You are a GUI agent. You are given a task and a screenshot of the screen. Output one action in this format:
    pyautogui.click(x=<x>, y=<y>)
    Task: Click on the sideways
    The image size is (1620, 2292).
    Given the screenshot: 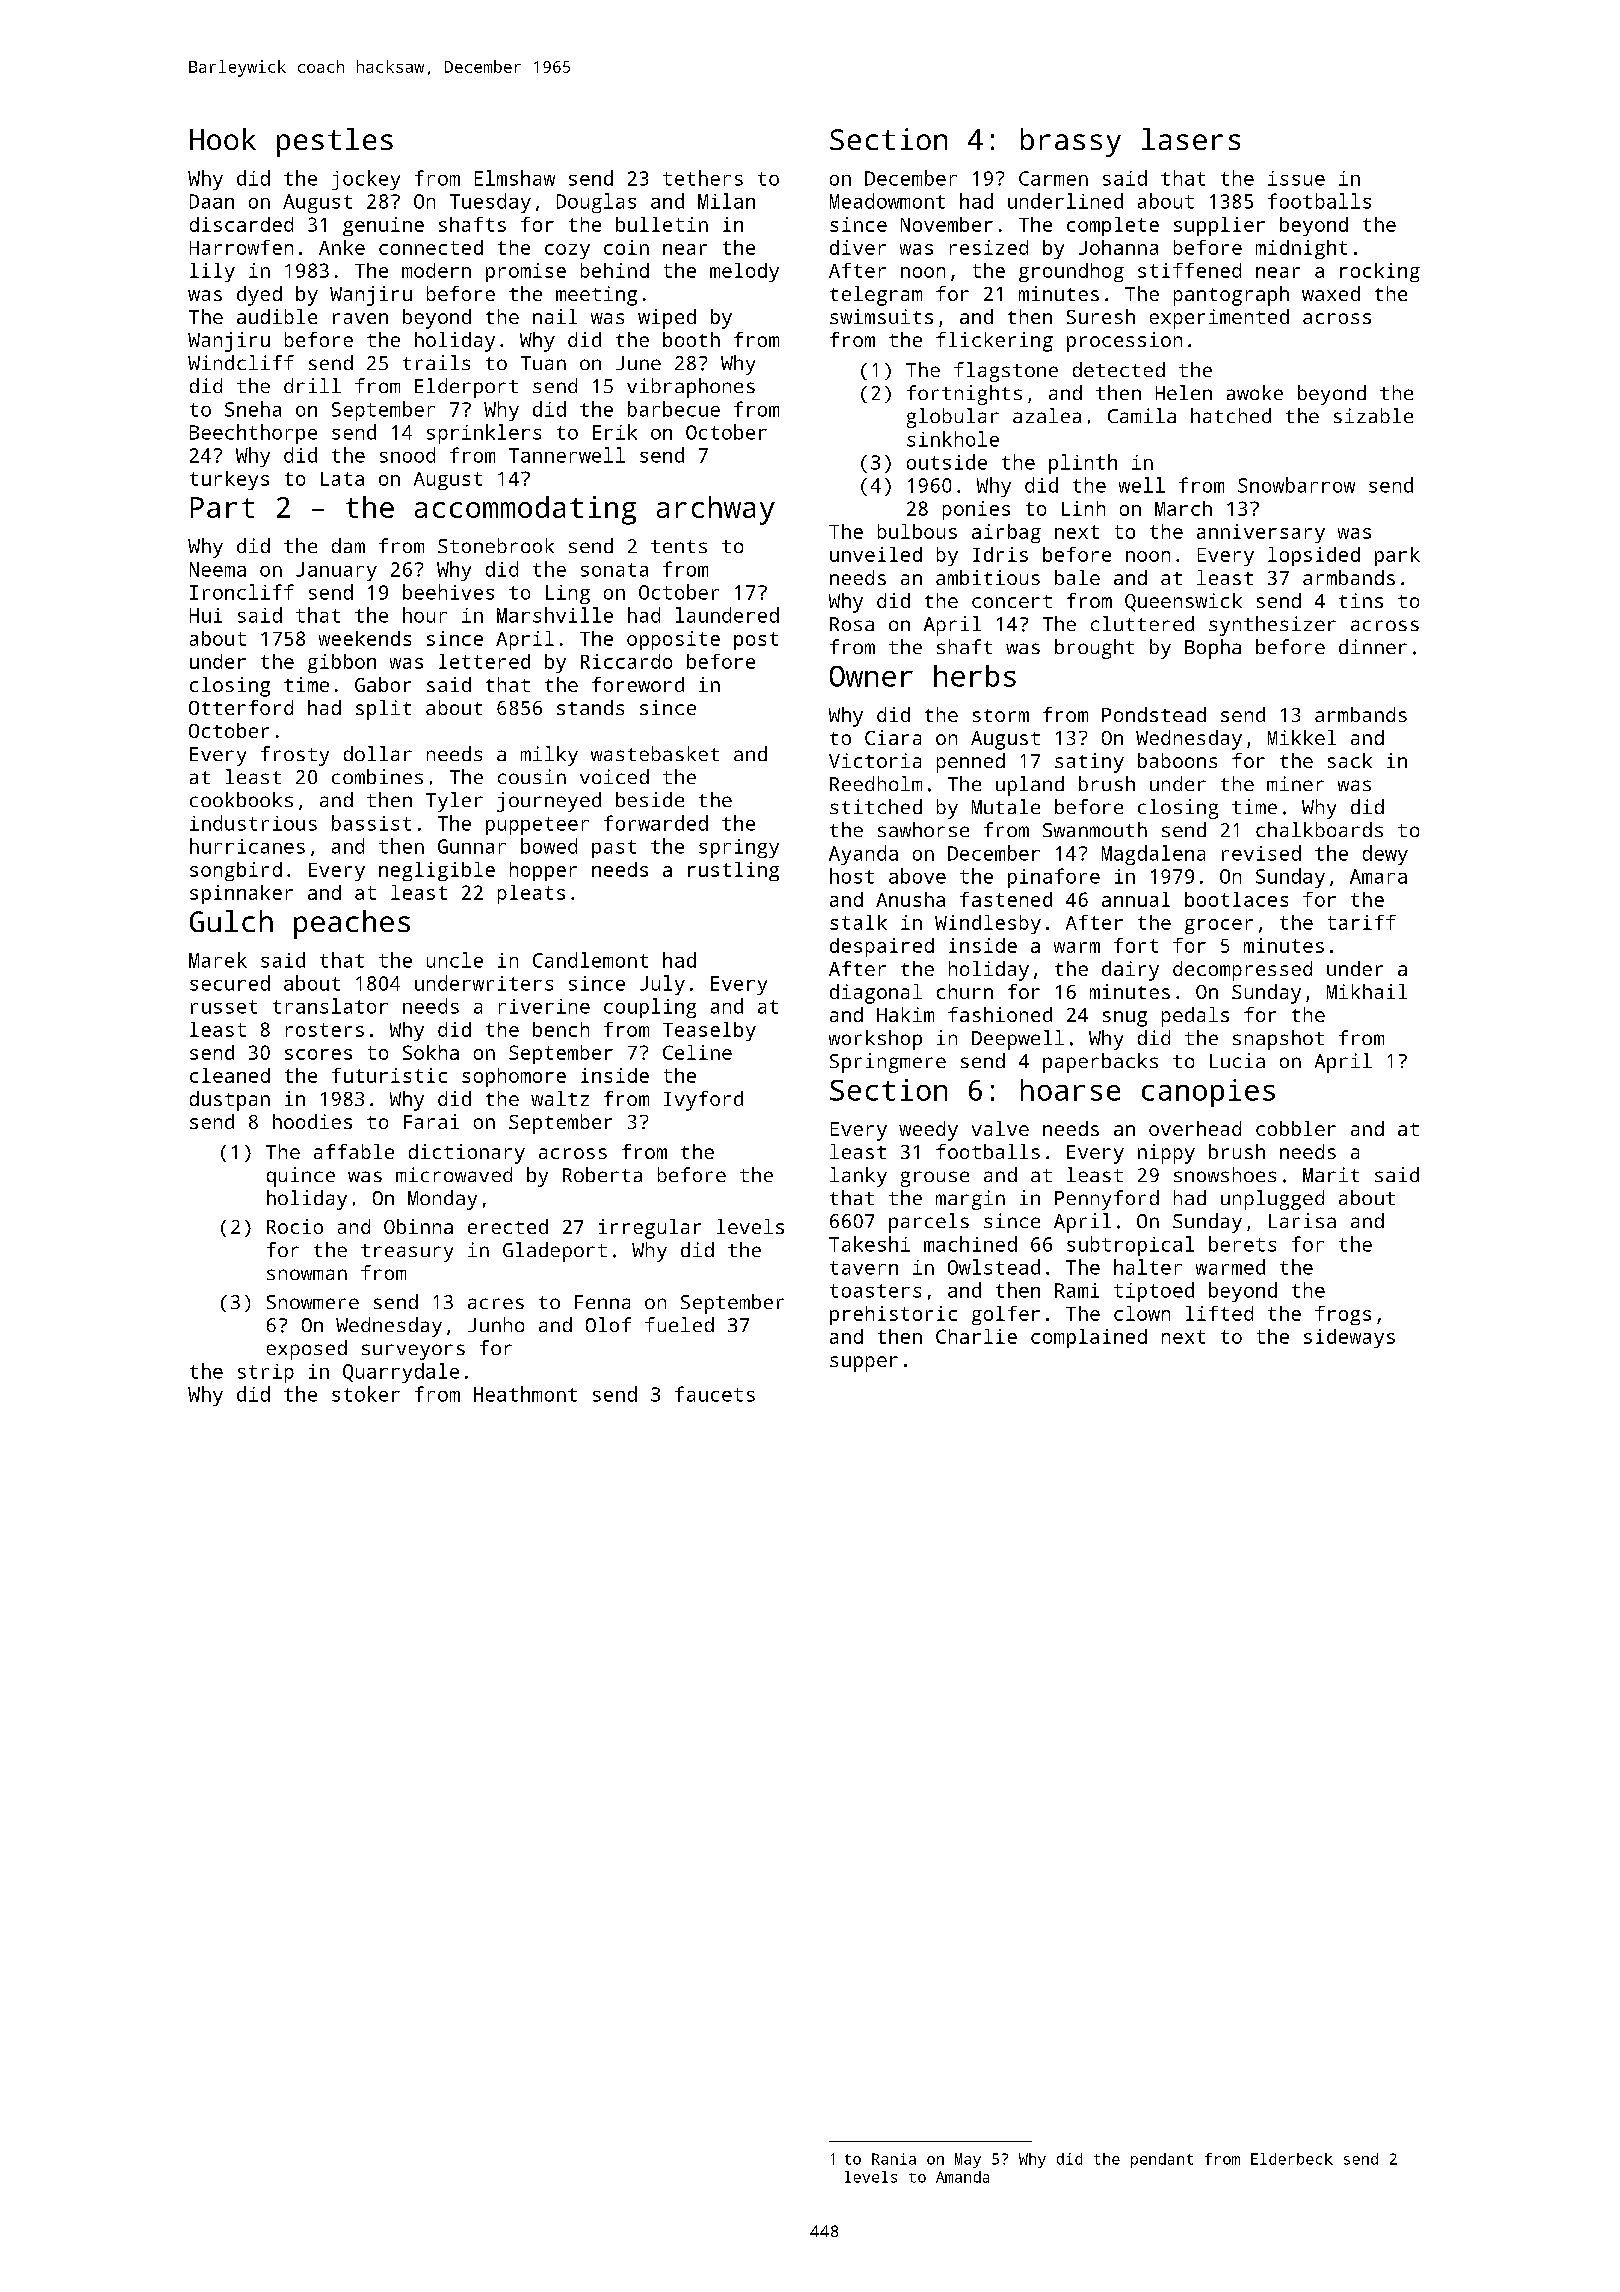 What is the action you would take?
    pyautogui.click(x=1349, y=1338)
